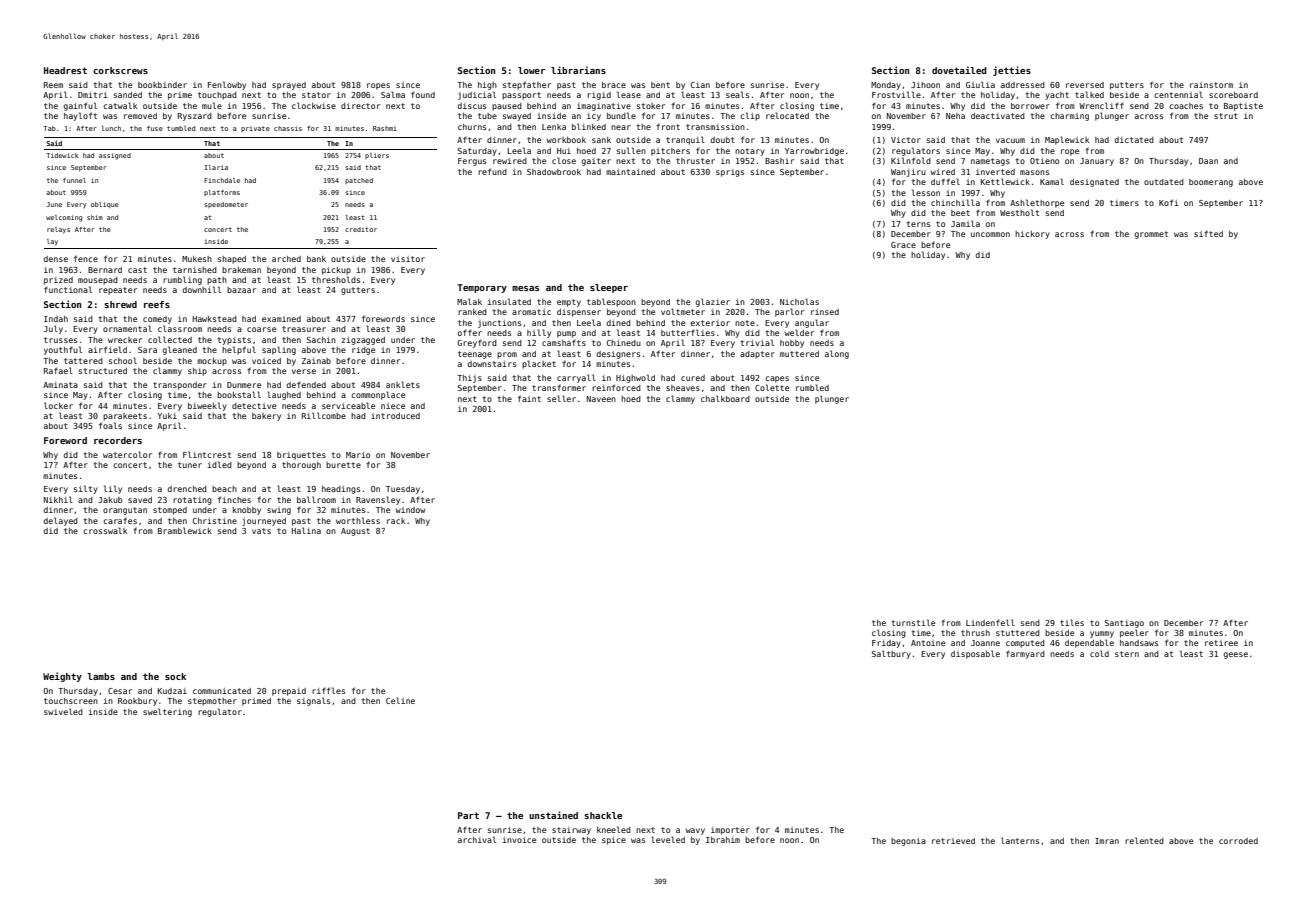  What do you see at coordinates (255, 129) in the screenshot?
I see `private` at bounding box center [255, 129].
